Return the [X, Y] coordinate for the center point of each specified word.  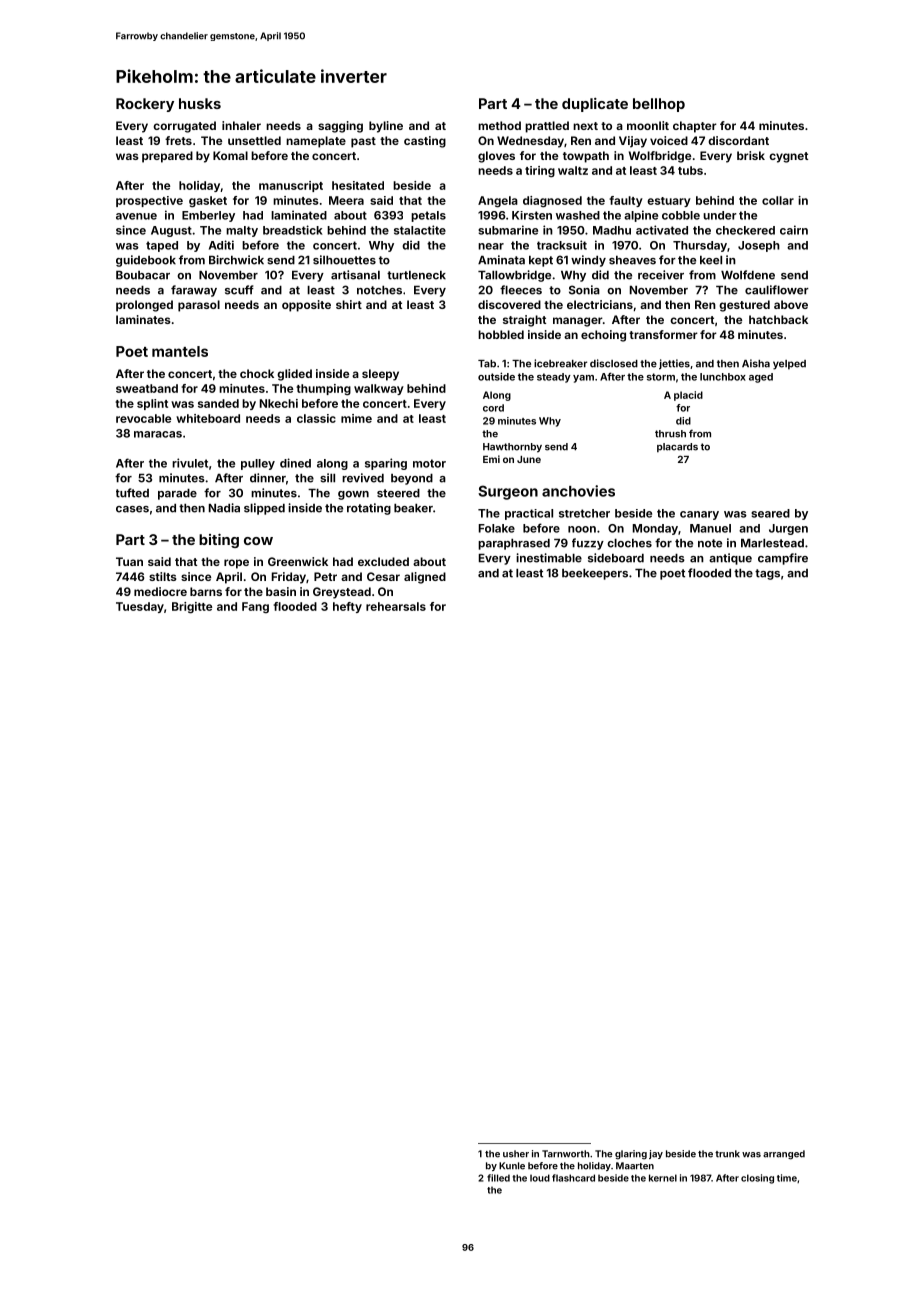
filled [498, 1178]
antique [730, 559]
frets [178, 140]
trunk [727, 1154]
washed [578, 215]
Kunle [512, 1166]
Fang [255, 607]
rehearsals [396, 606]
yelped [789, 365]
